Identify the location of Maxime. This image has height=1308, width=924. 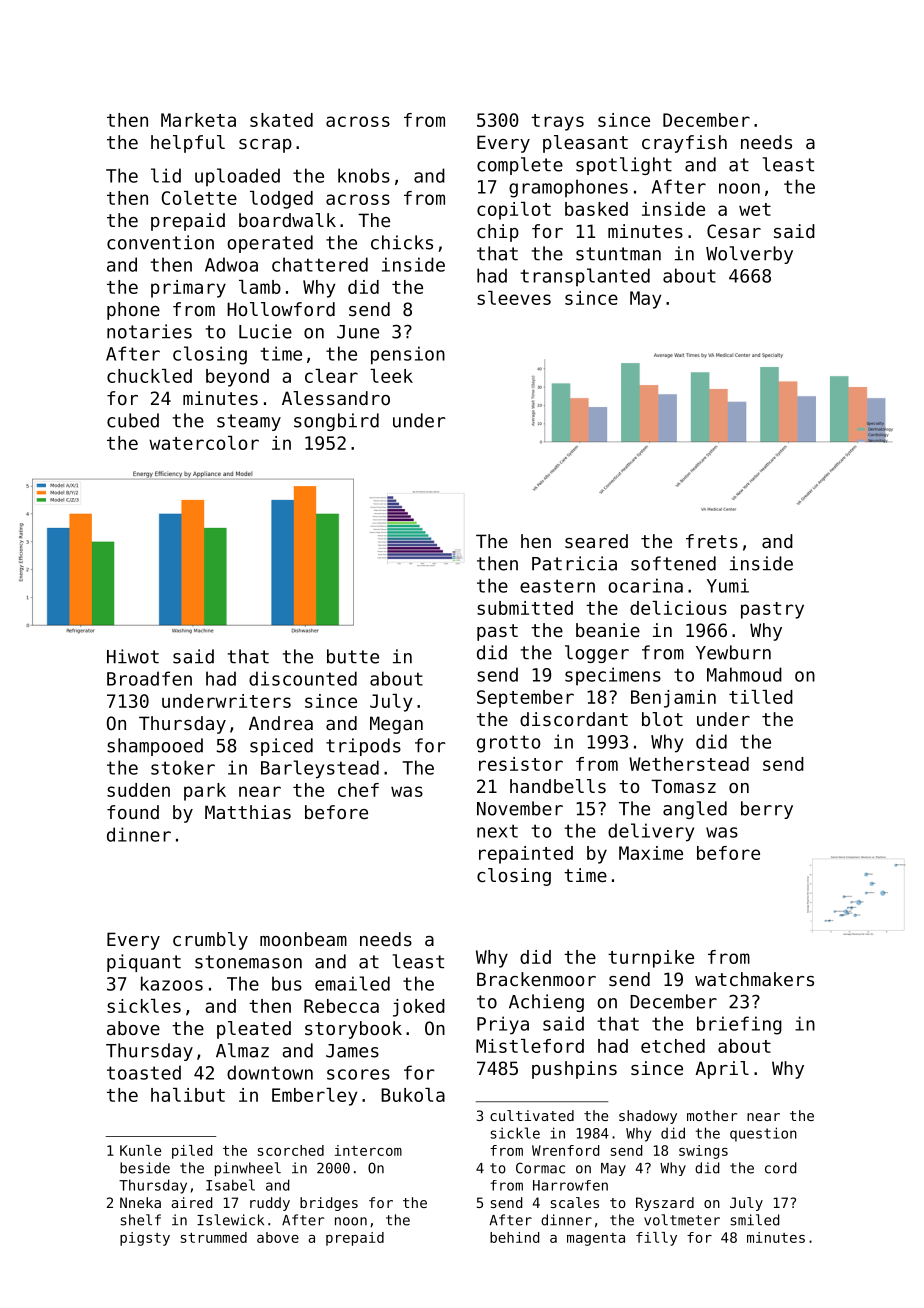
(651, 853).
